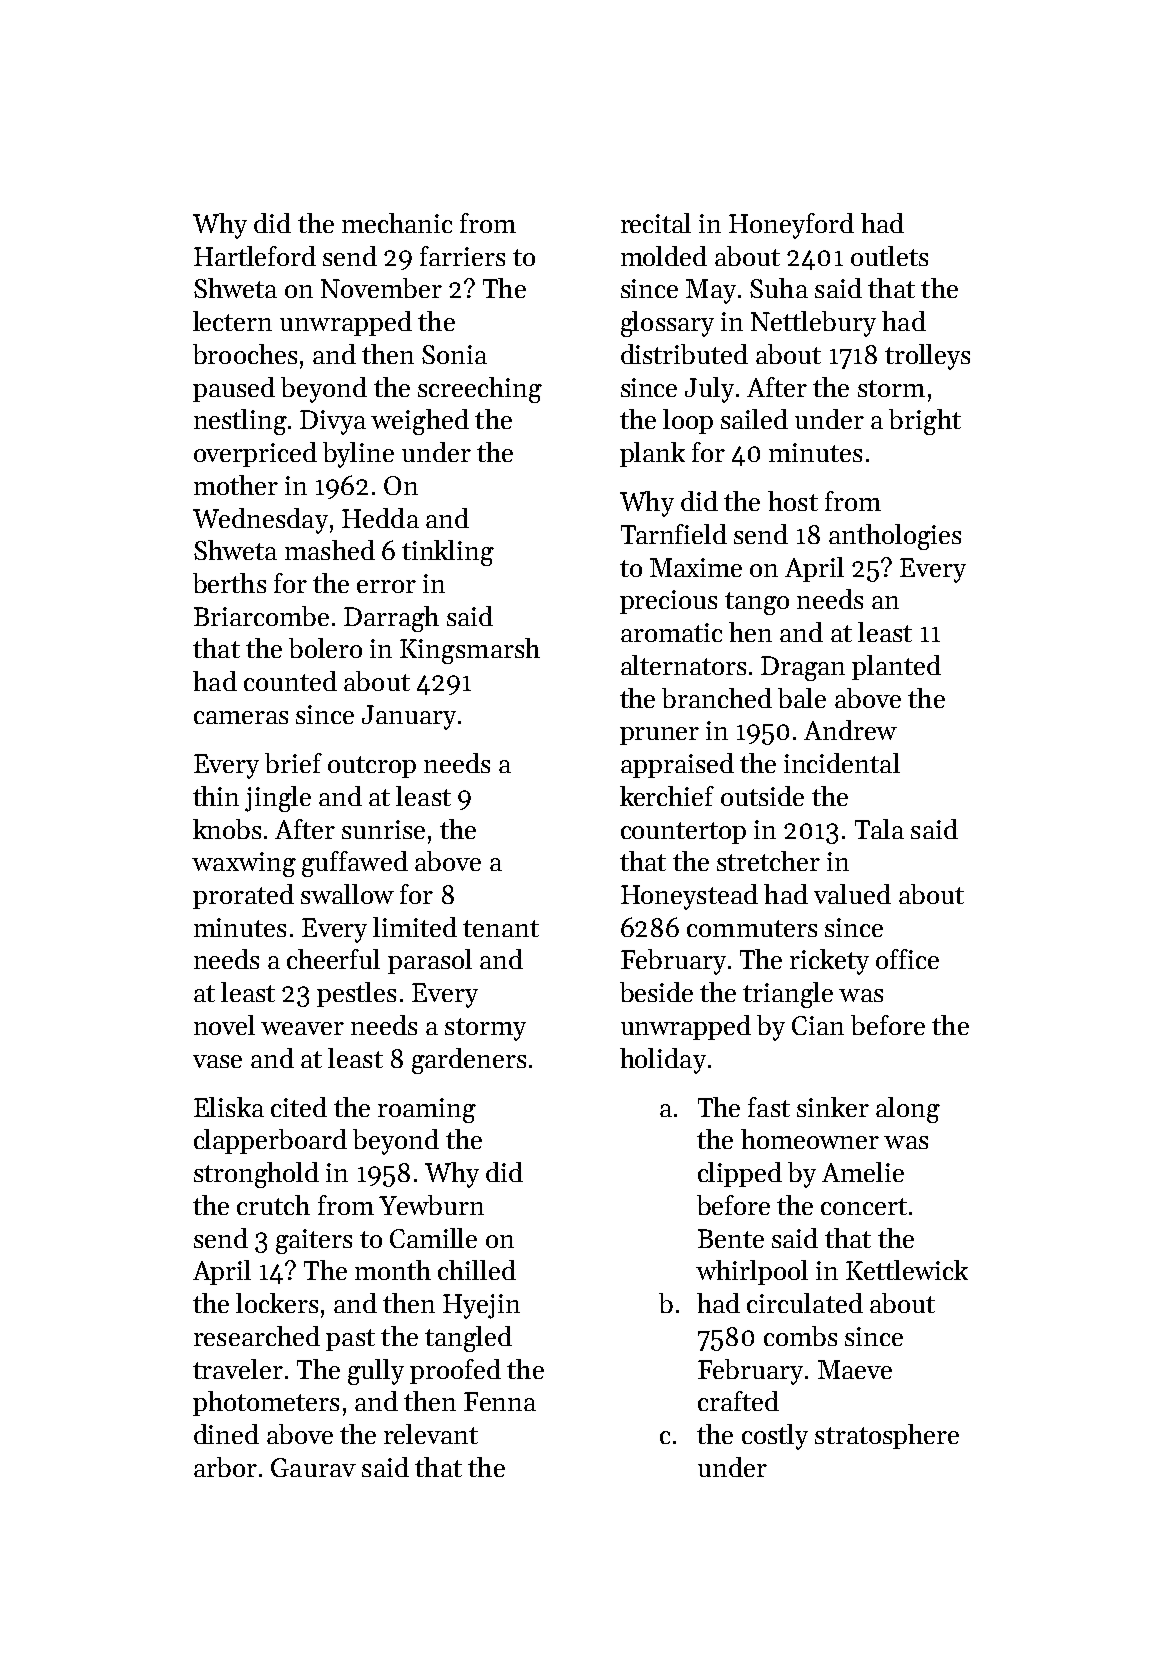 The width and height of the screenshot is (1165, 1654). Describe the element at coordinates (314, 1241) in the screenshot. I see `gaiters` at that location.
